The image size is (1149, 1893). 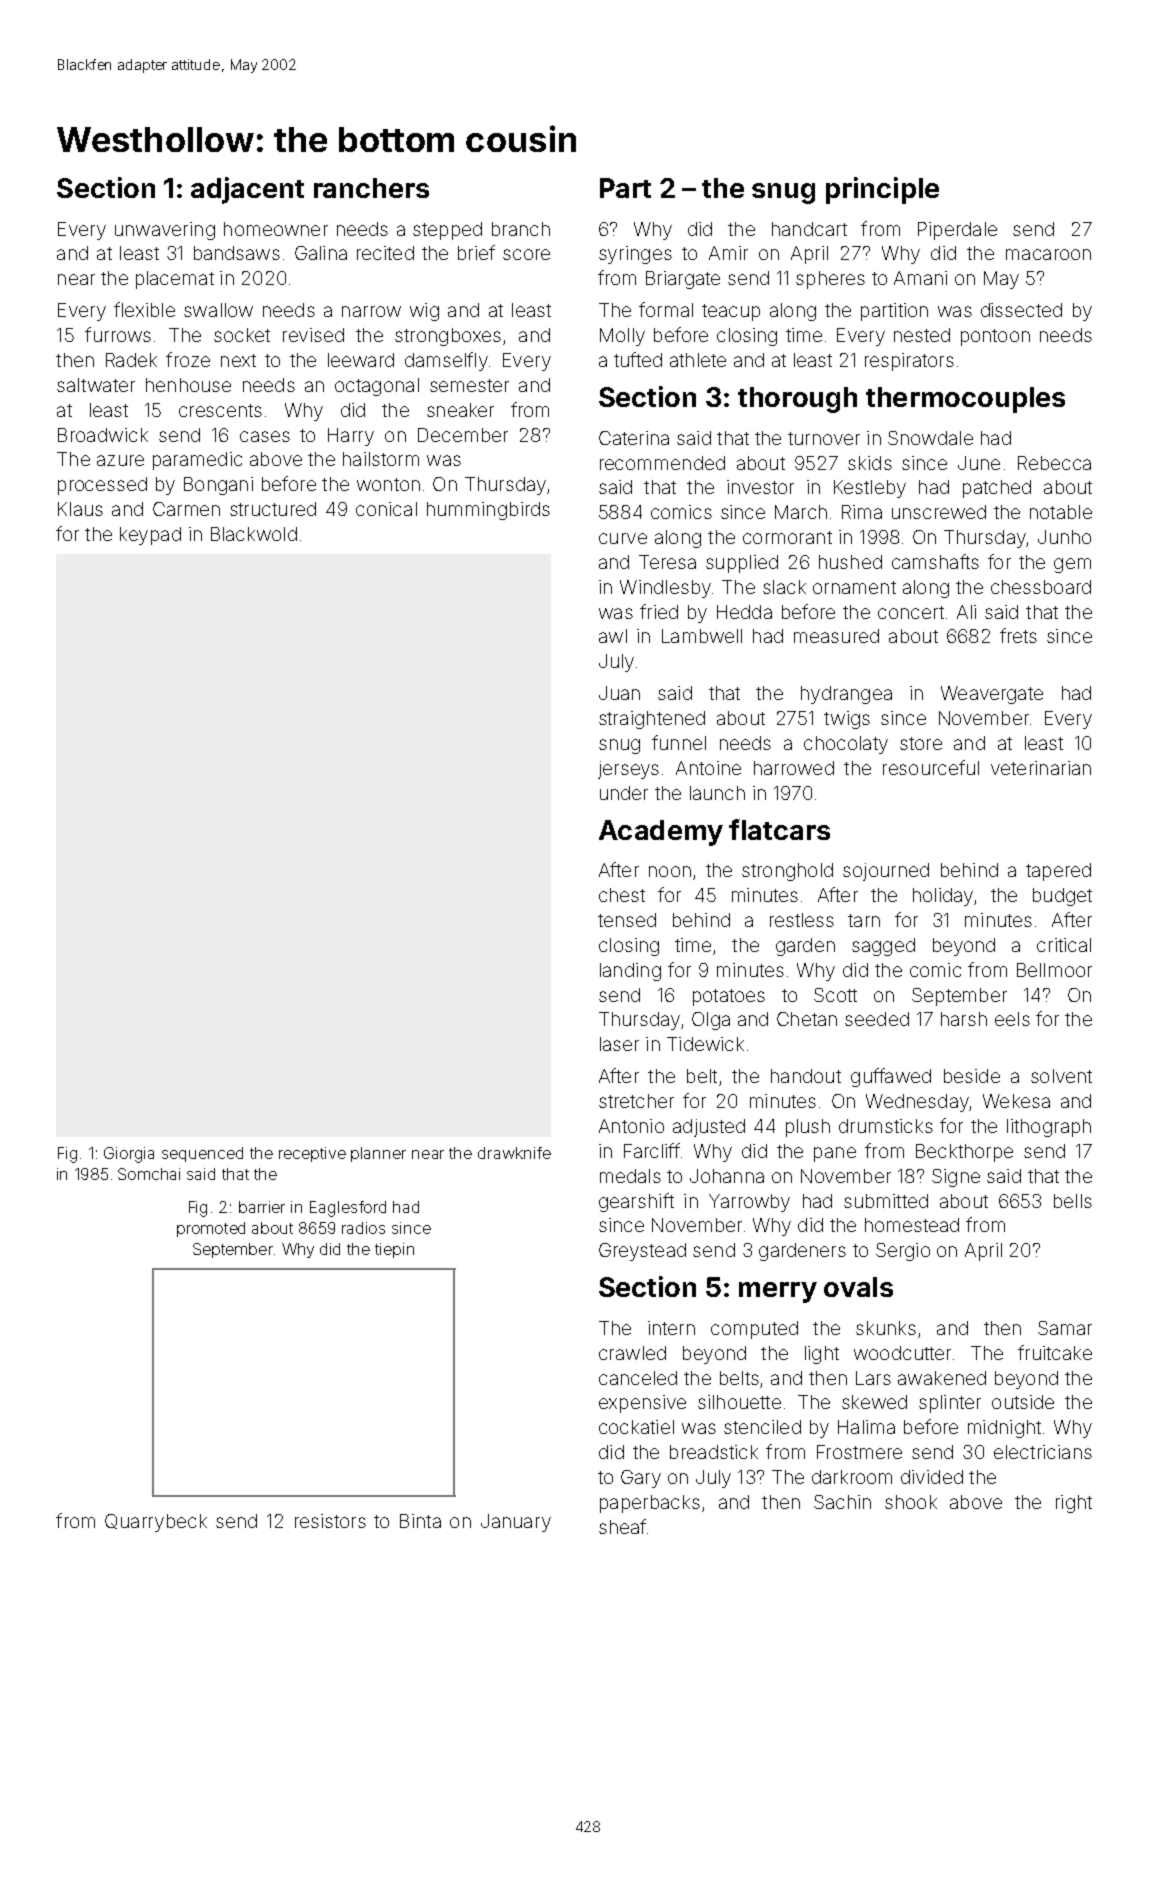 What do you see at coordinates (873, 1378) in the document?
I see `Lars` at bounding box center [873, 1378].
